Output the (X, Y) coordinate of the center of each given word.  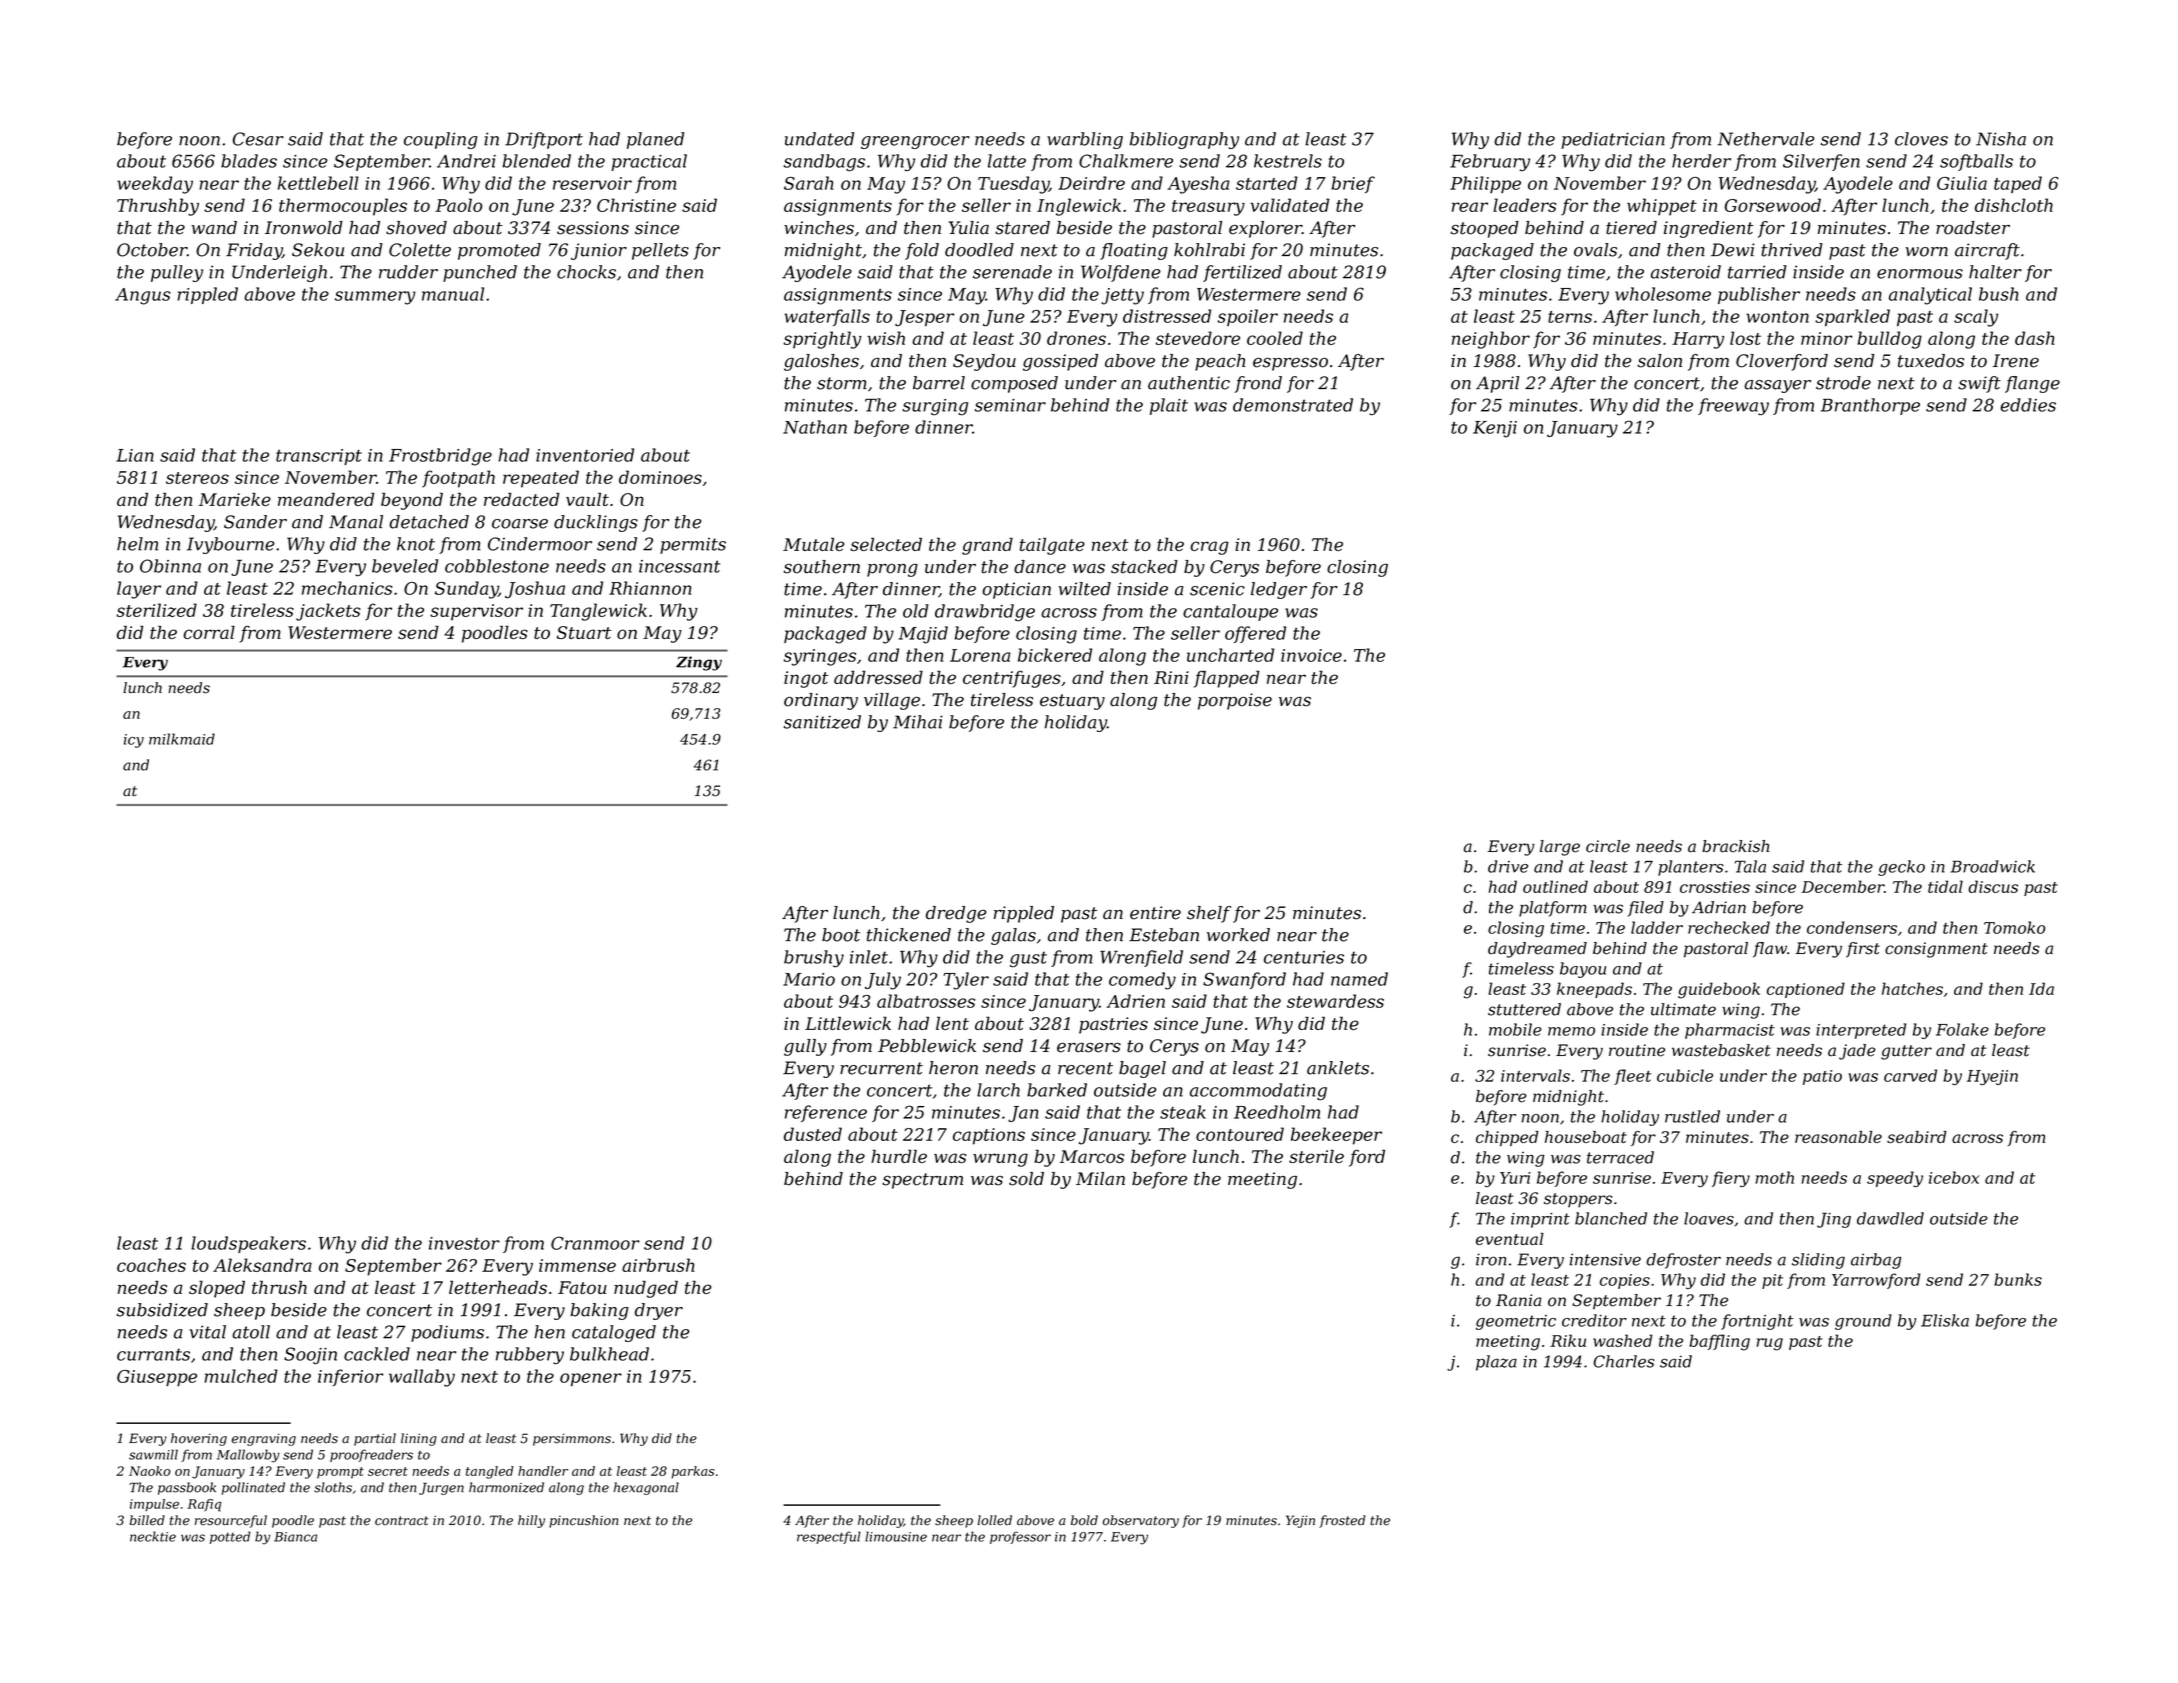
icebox (1954, 1177)
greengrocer (915, 142)
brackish (1735, 846)
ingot (806, 679)
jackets (328, 612)
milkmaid (182, 739)
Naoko (150, 1471)
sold (1026, 1179)
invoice (1311, 655)
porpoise (1235, 701)
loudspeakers (248, 1244)
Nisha (2001, 139)
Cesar (258, 139)
